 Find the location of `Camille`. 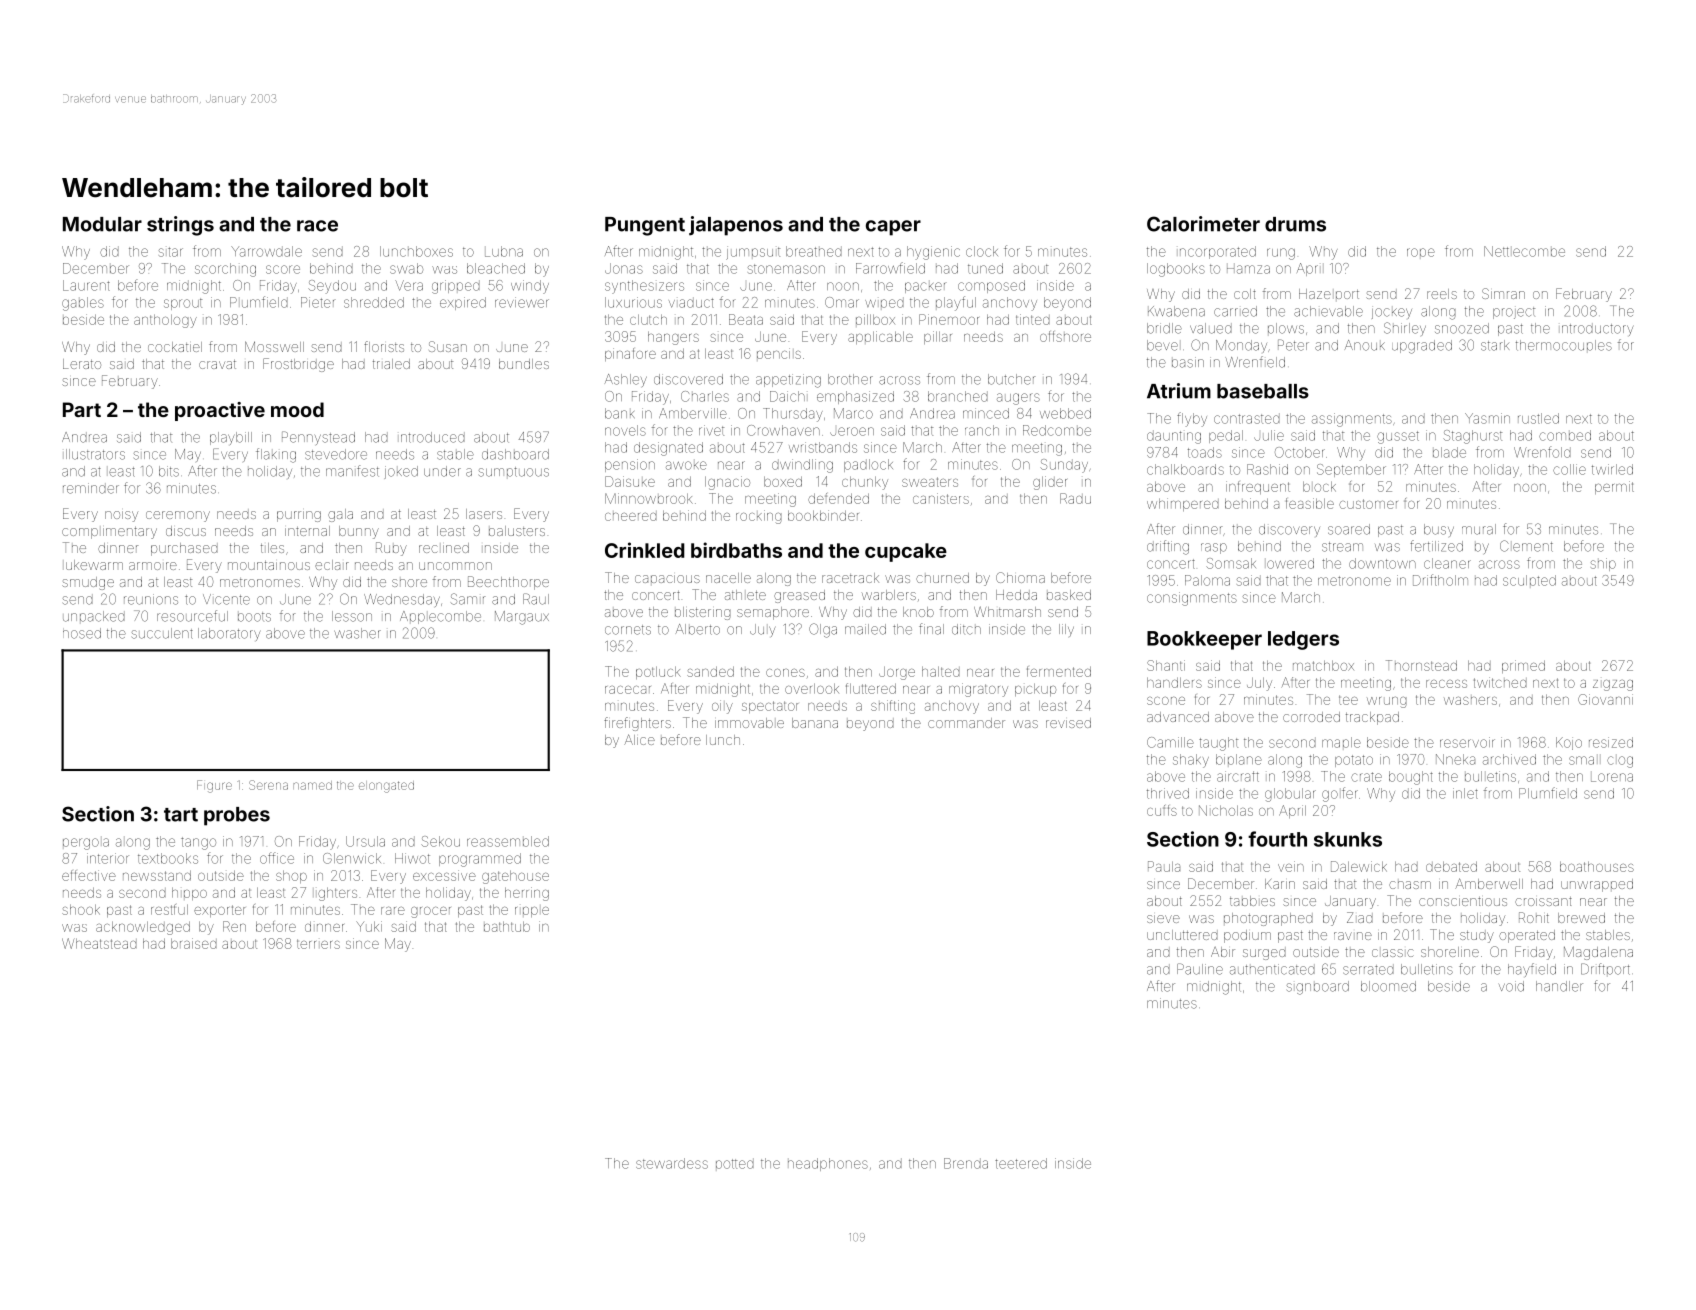

Camille is located at coordinates (1170, 742).
